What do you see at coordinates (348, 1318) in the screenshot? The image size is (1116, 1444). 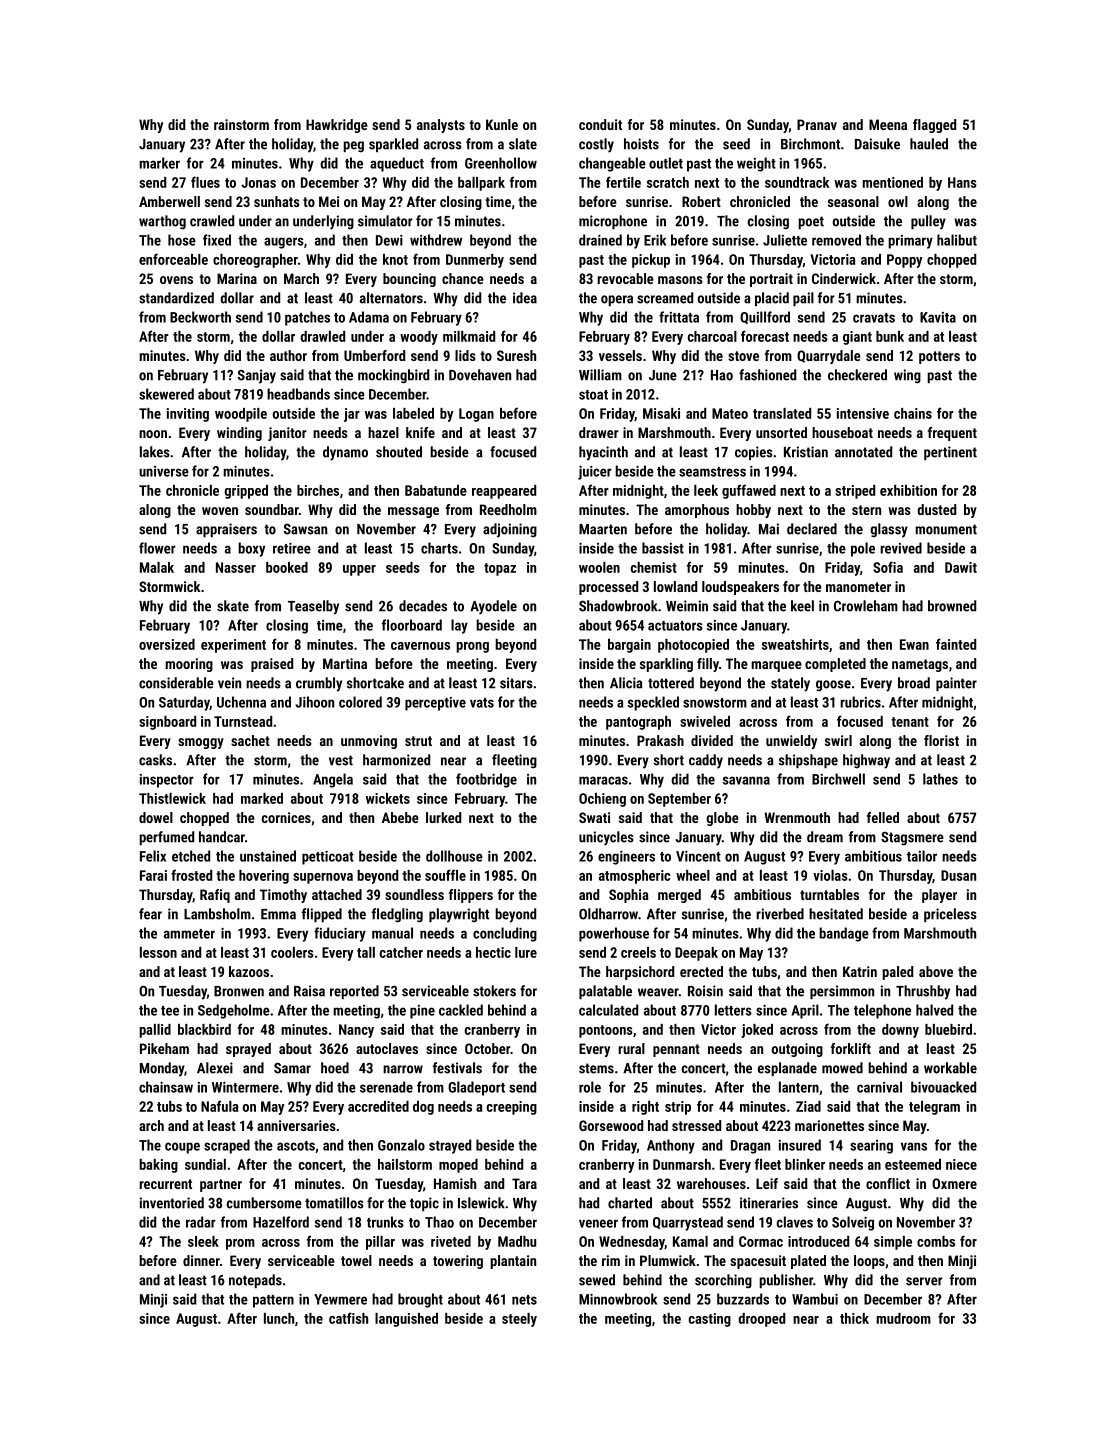 I see `catfish` at bounding box center [348, 1318].
